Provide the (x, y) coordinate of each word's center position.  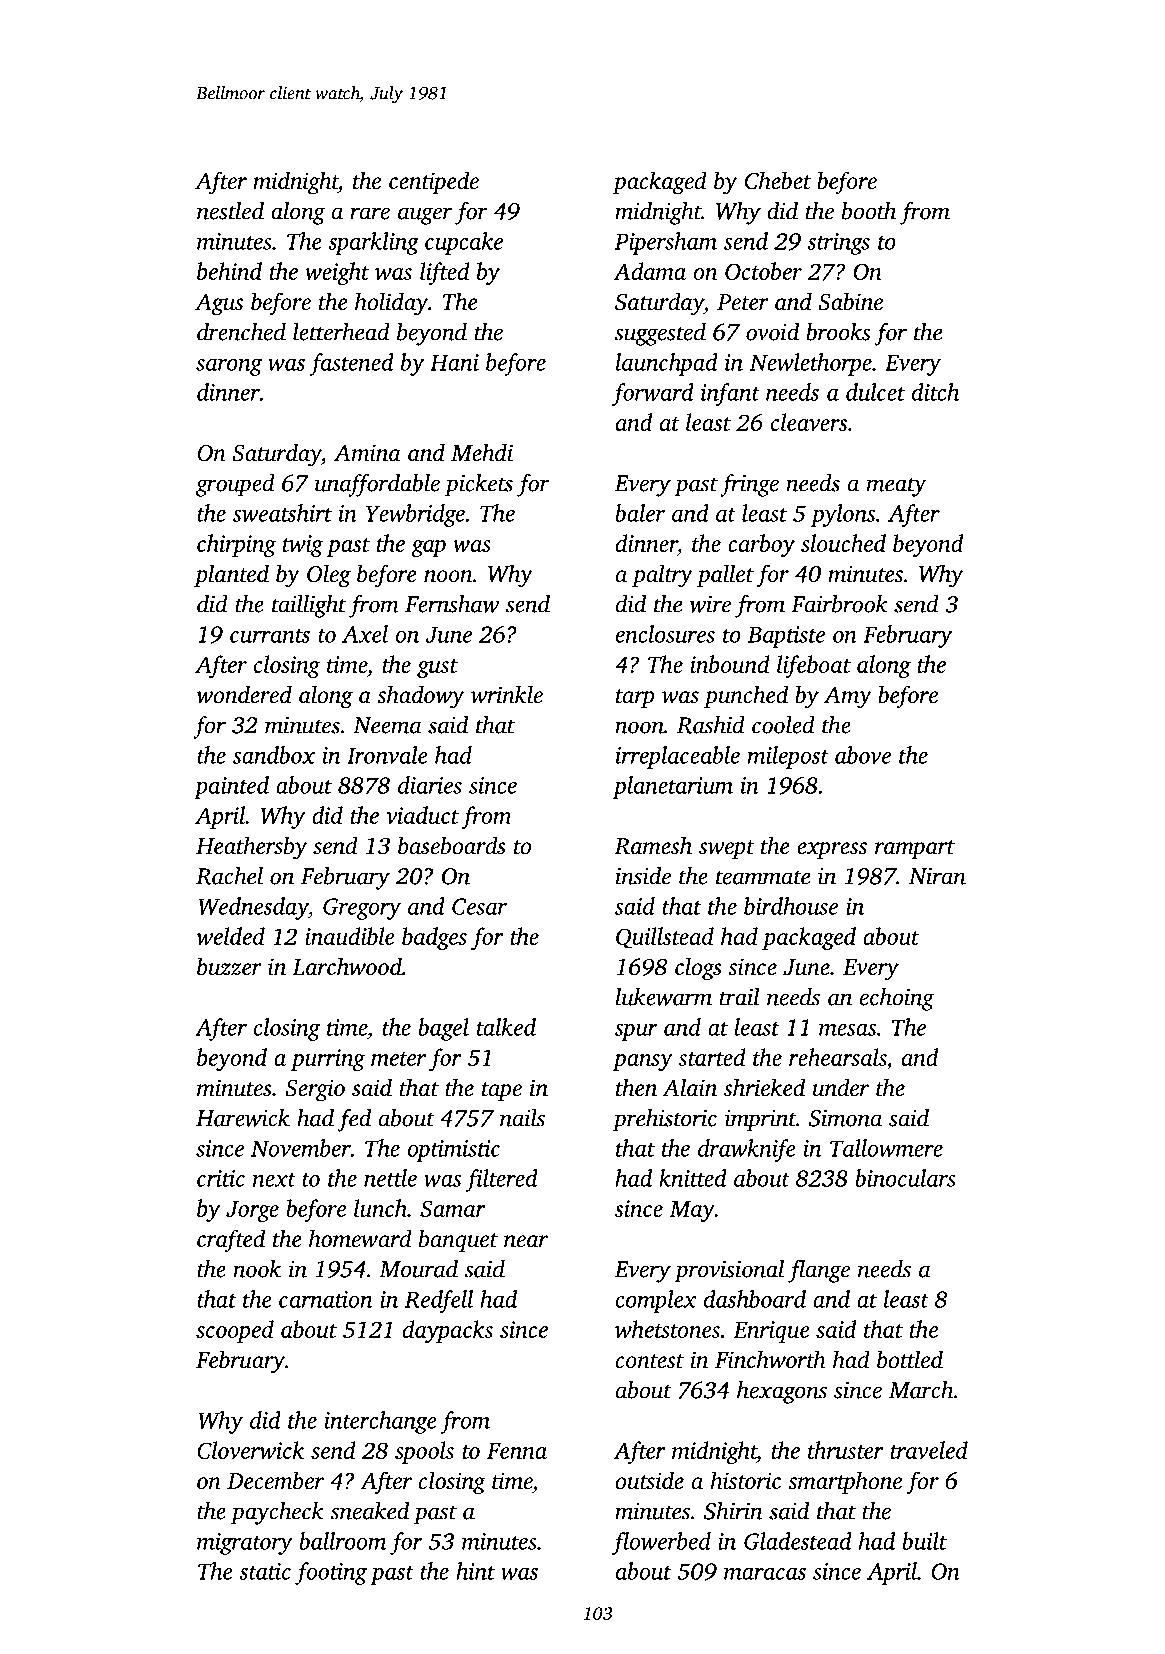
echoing (897, 999)
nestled (230, 211)
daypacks (448, 1331)
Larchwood (347, 966)
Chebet (778, 180)
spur (636, 1032)
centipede (434, 182)
